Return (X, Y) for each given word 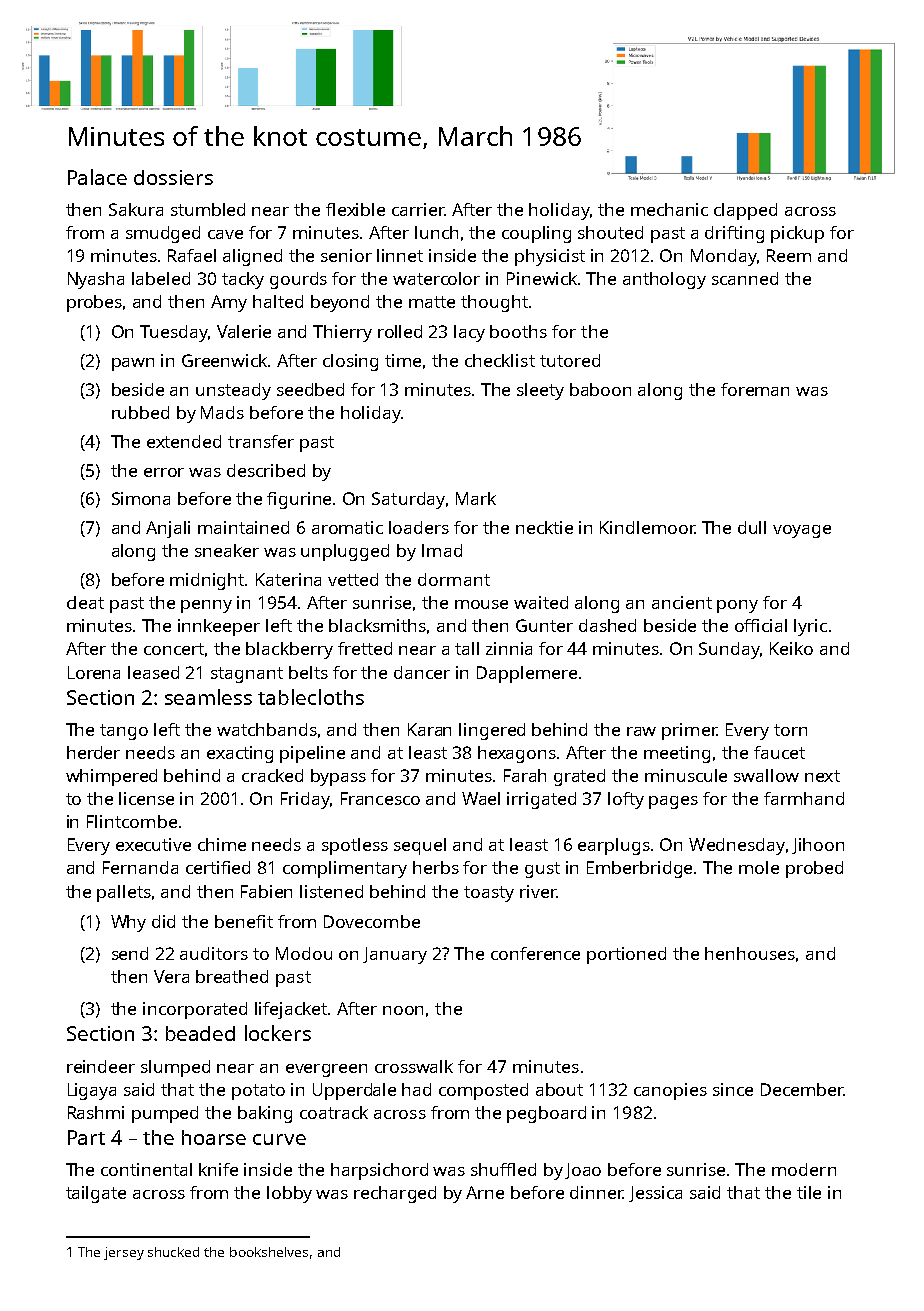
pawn (133, 364)
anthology (664, 280)
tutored (570, 360)
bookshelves (269, 1252)
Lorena (94, 672)
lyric (810, 627)
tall (467, 648)
